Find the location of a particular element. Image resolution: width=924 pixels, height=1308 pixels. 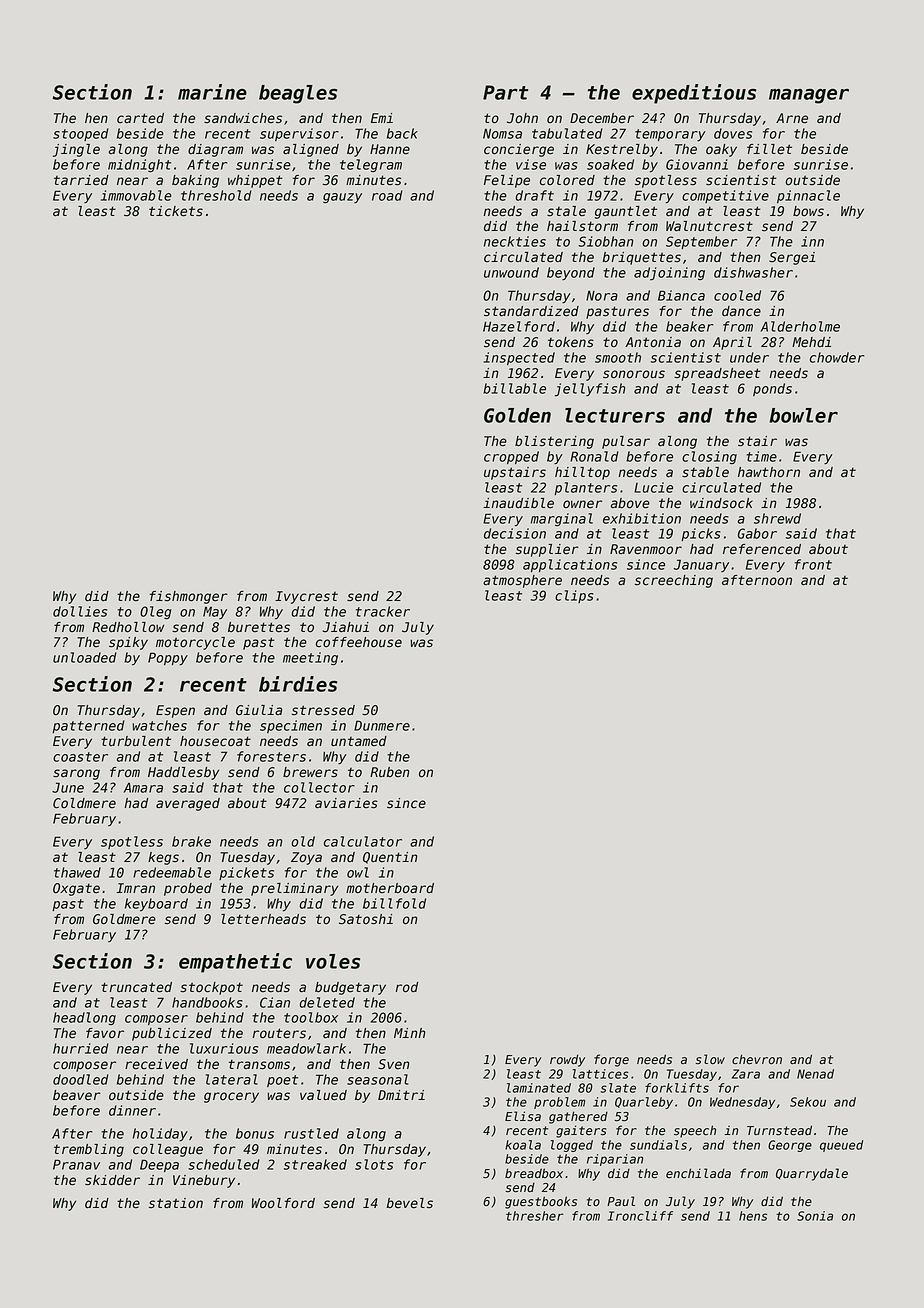

Pranav is located at coordinates (76, 1164).
